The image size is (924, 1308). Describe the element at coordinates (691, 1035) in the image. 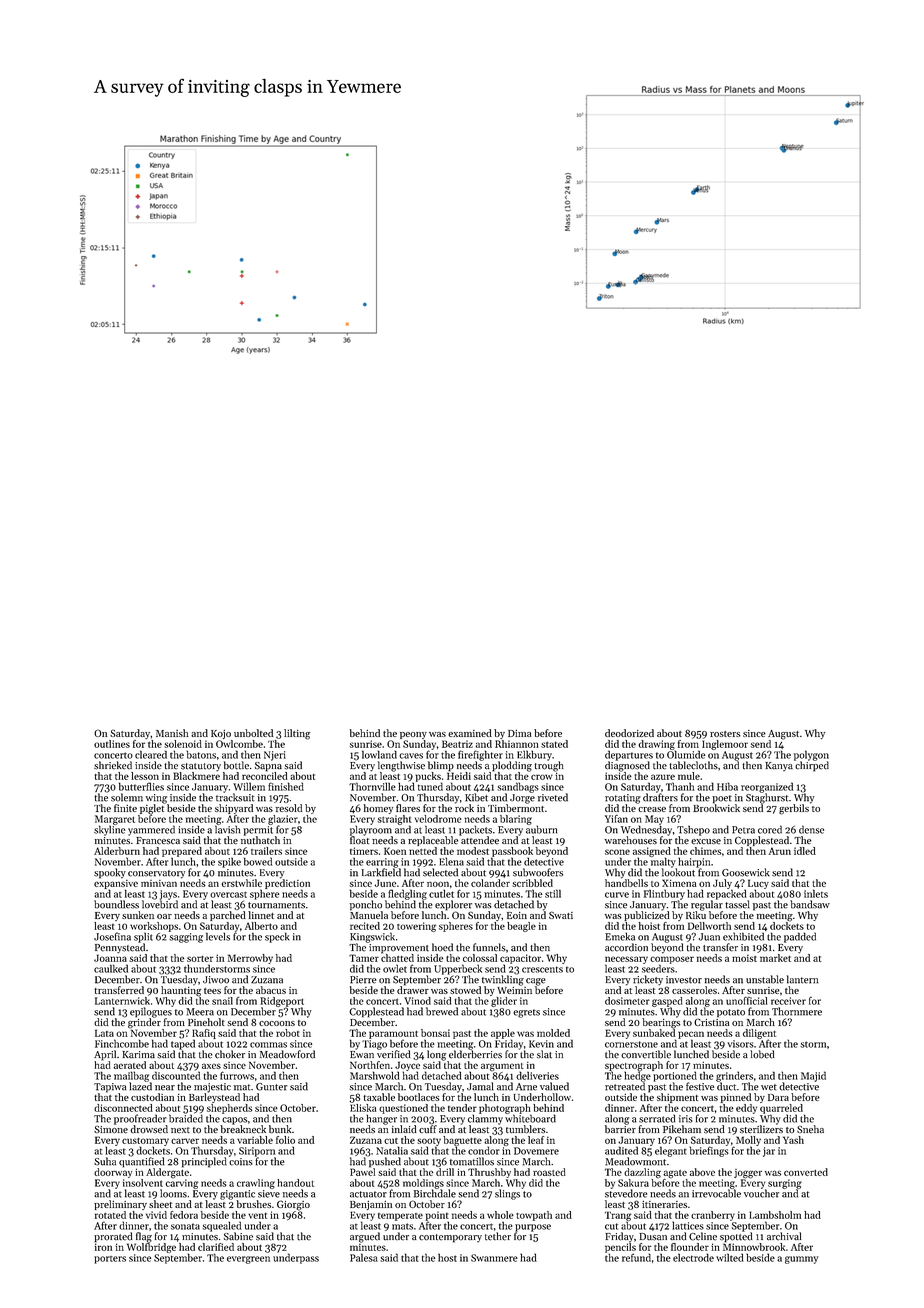

I see `pecan` at that location.
